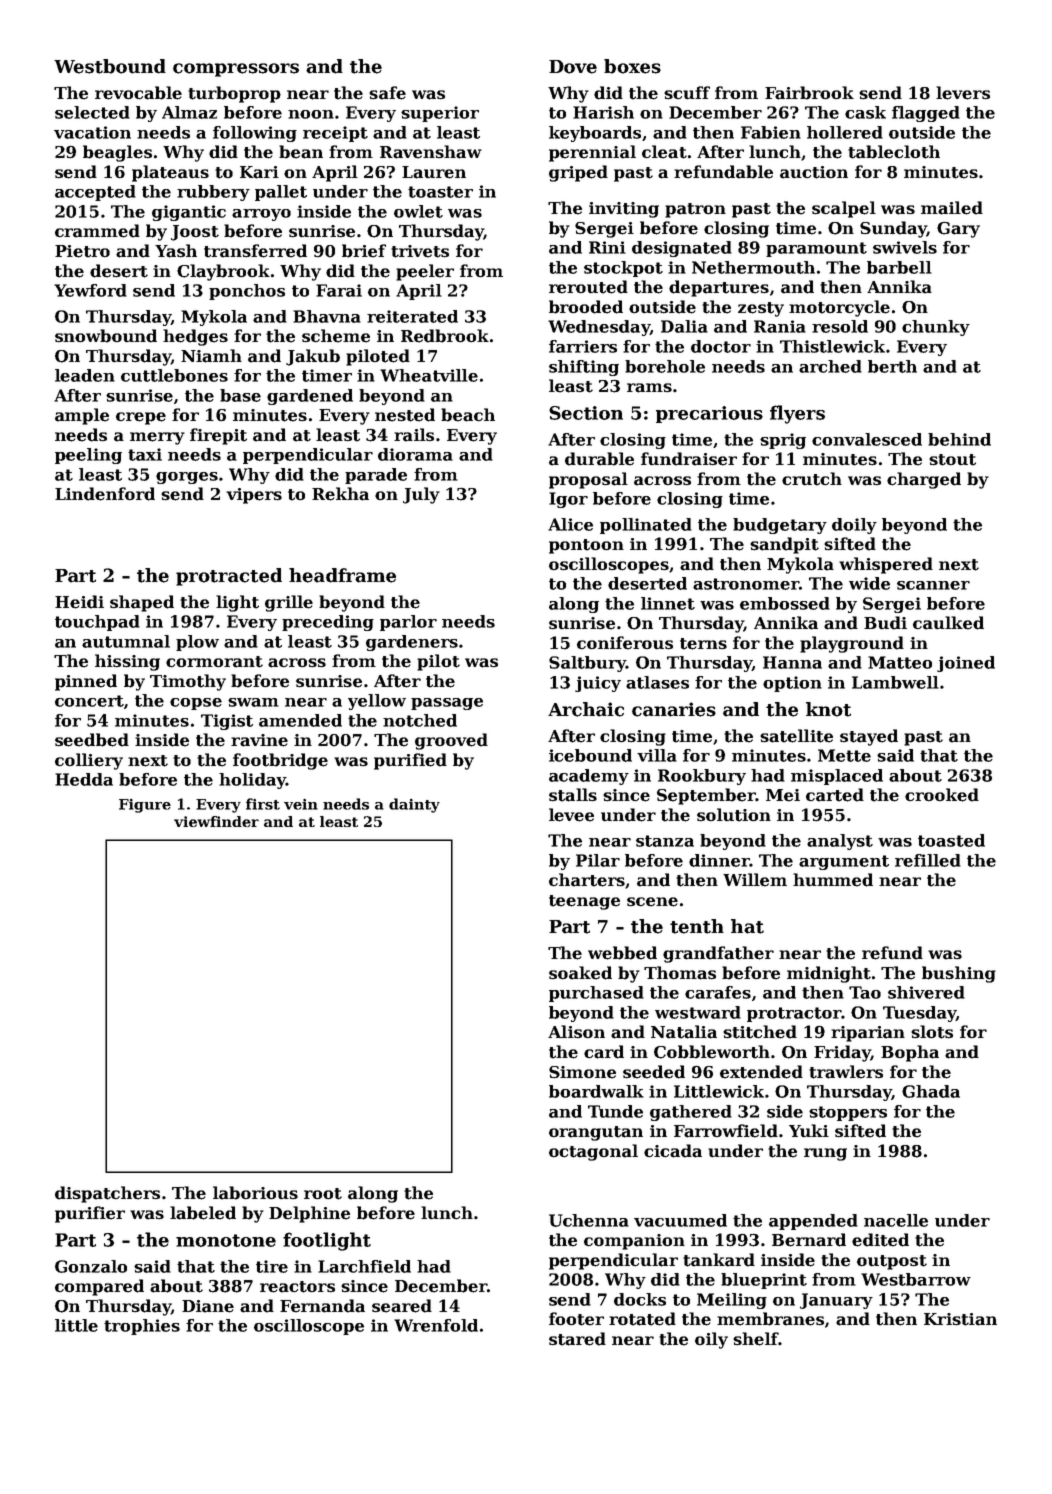  I want to click on plow, so click(197, 643).
